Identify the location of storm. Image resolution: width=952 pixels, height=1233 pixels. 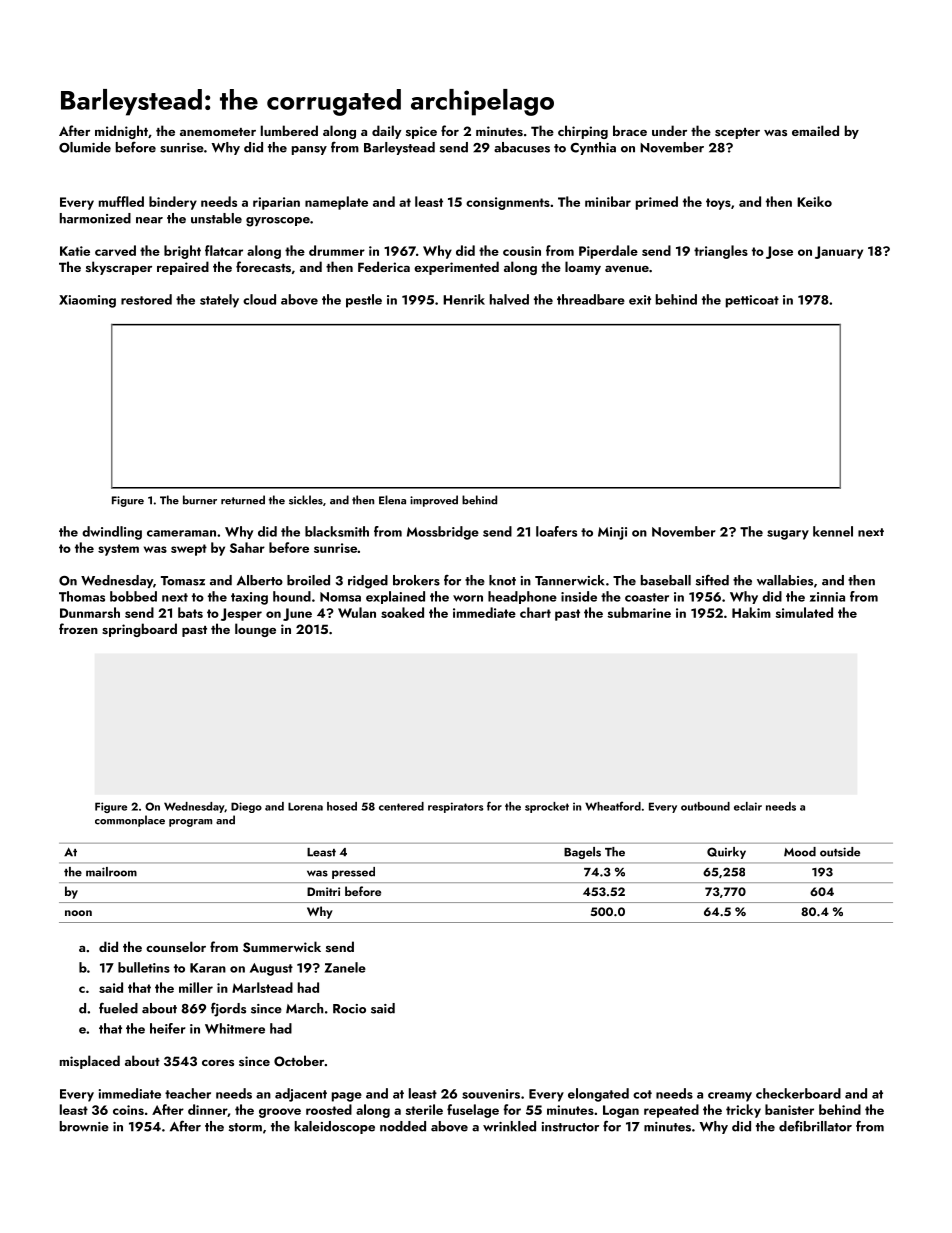
(245, 1127).
